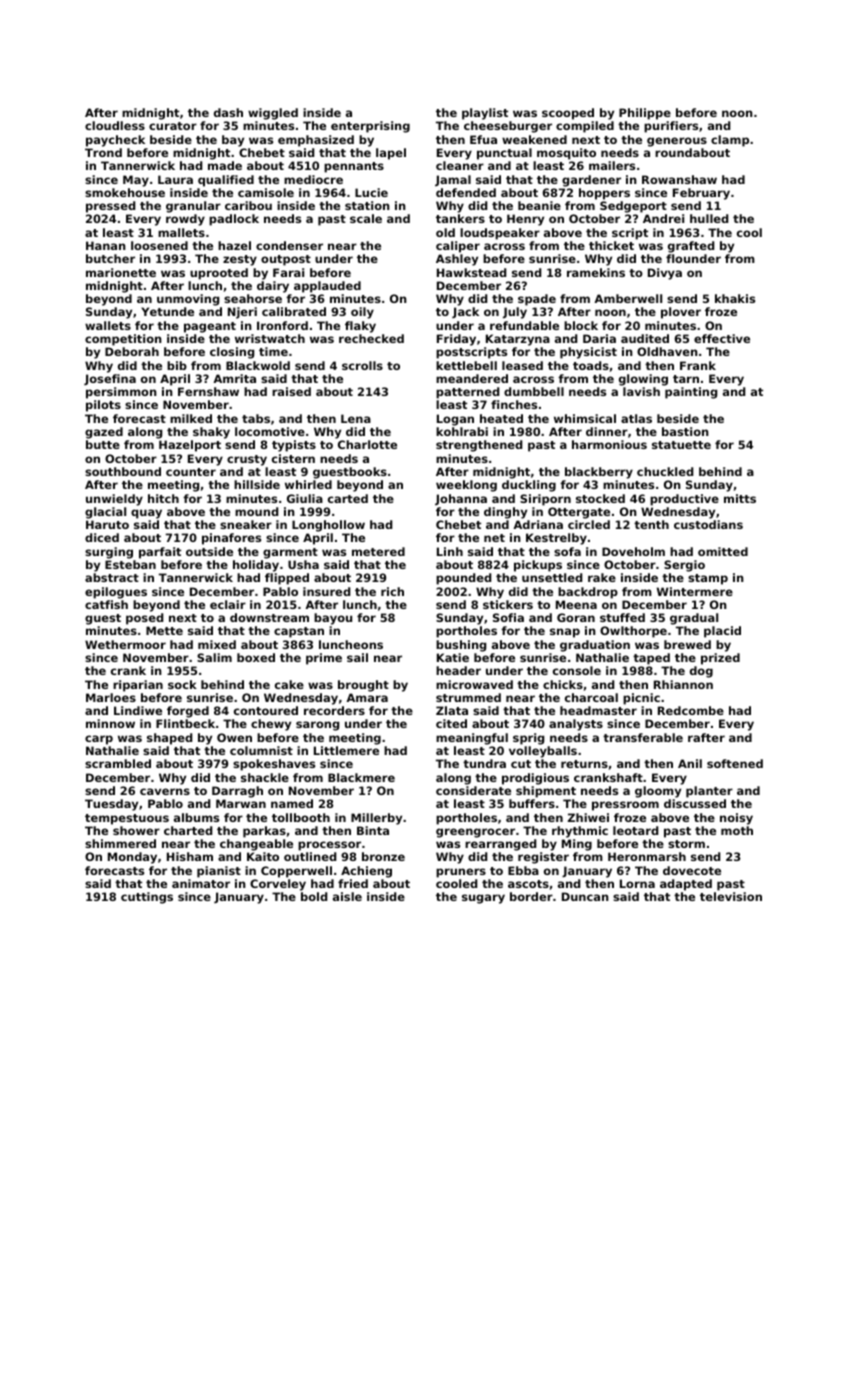  I want to click on clamp, so click(730, 141).
